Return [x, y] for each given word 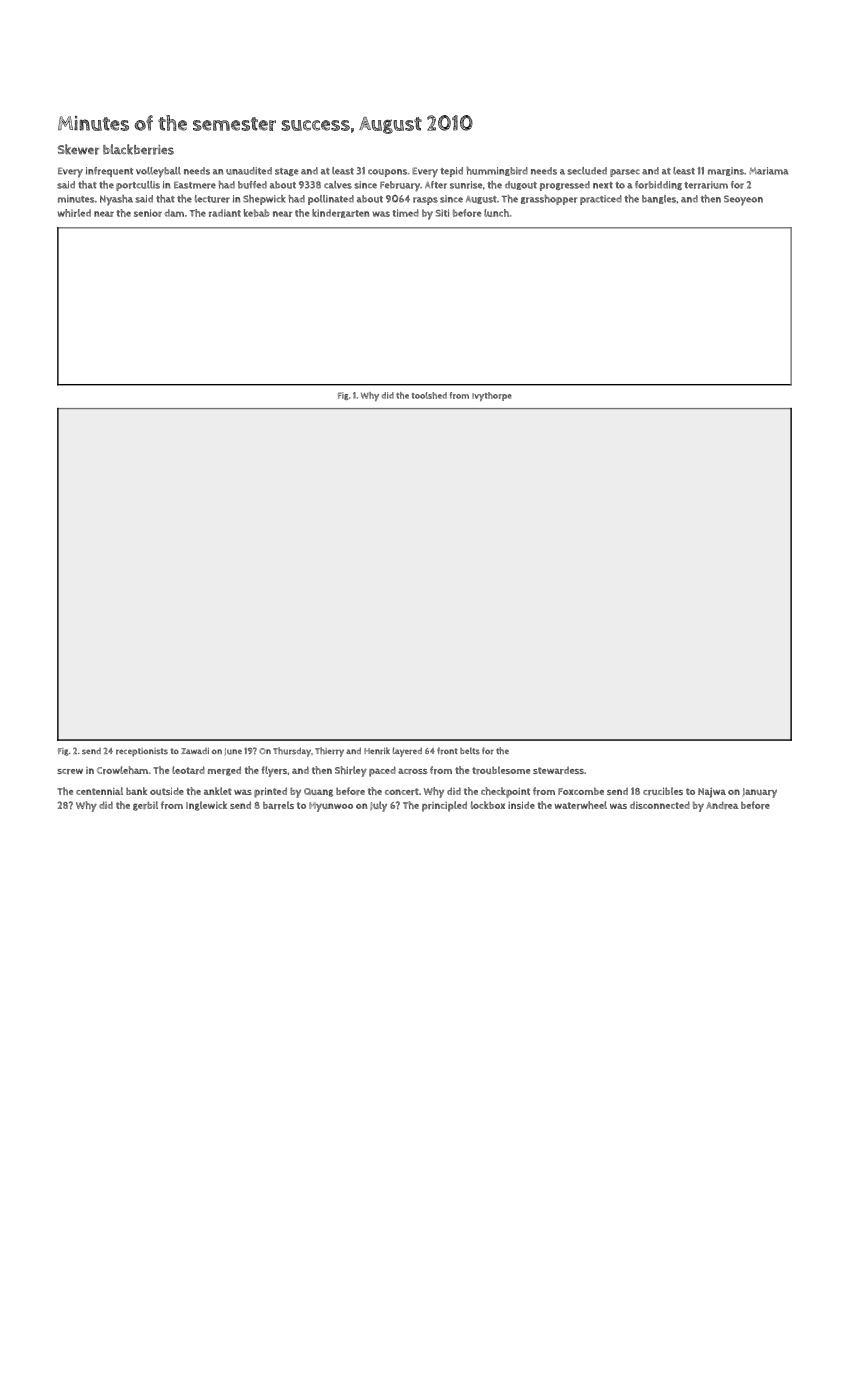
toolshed [429, 395]
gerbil [145, 806]
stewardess [558, 770]
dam [174, 213]
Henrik [377, 751]
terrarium [706, 185]
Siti [442, 213]
